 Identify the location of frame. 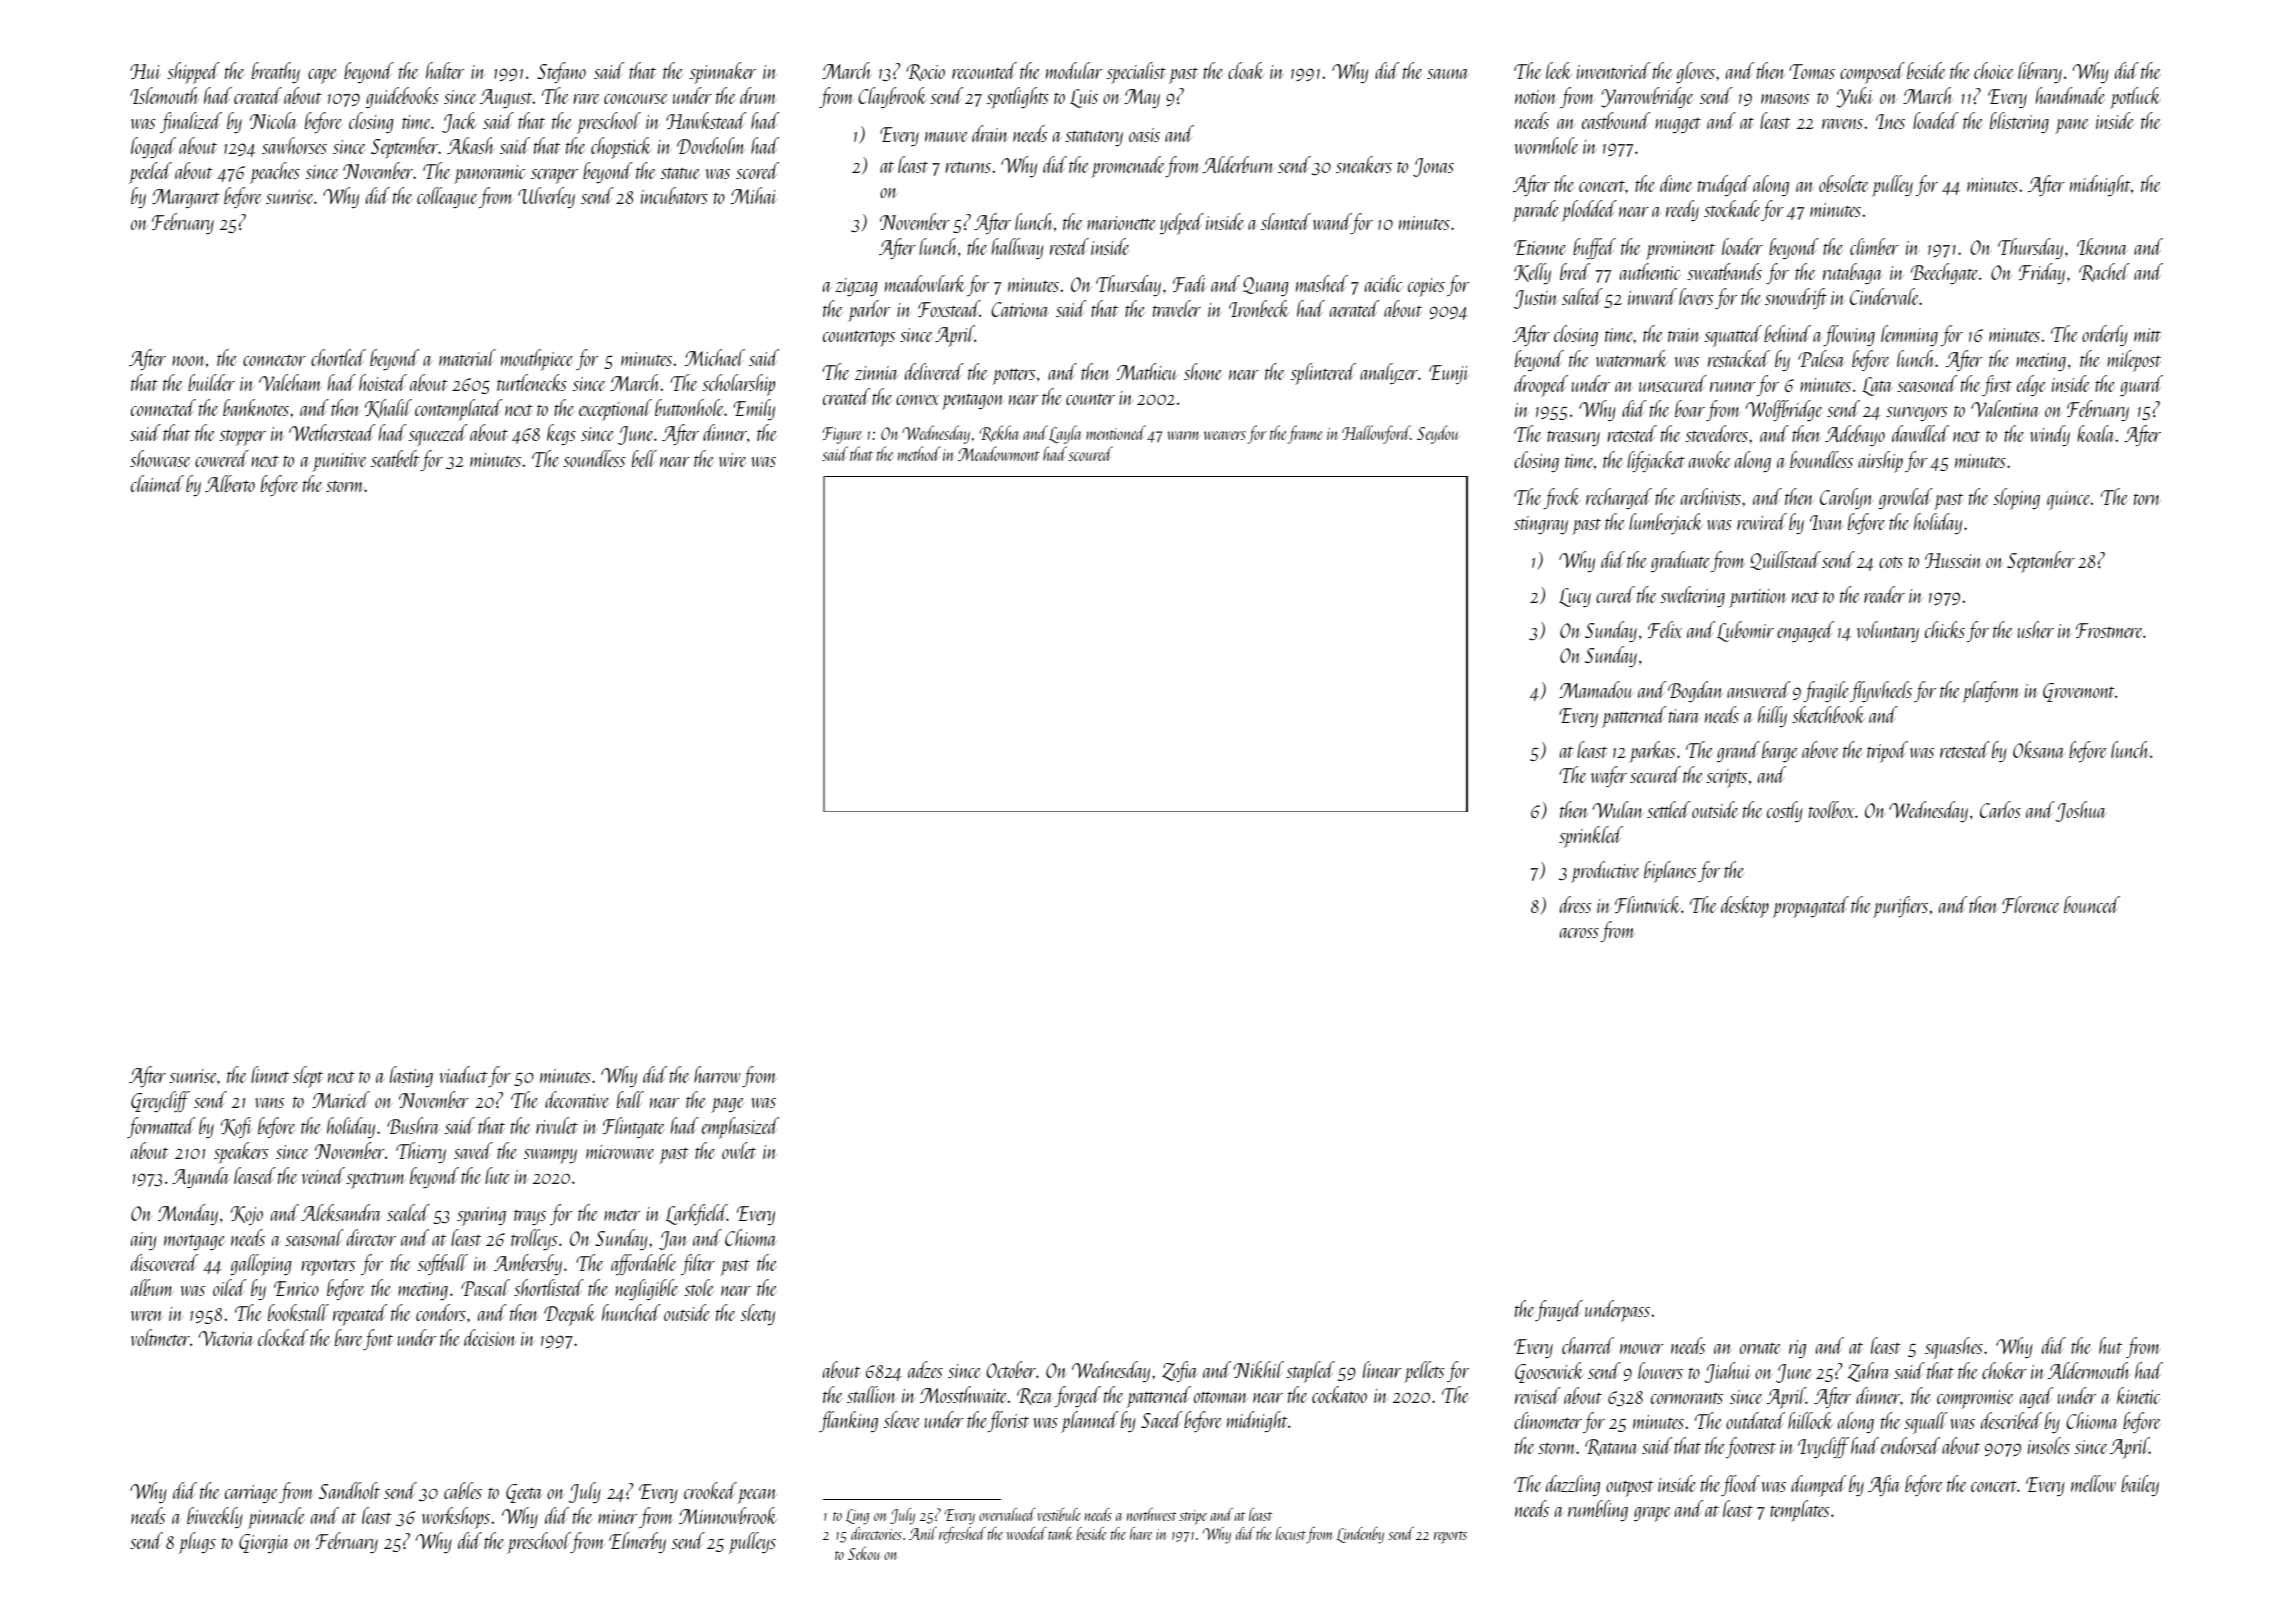
(1305, 434).
